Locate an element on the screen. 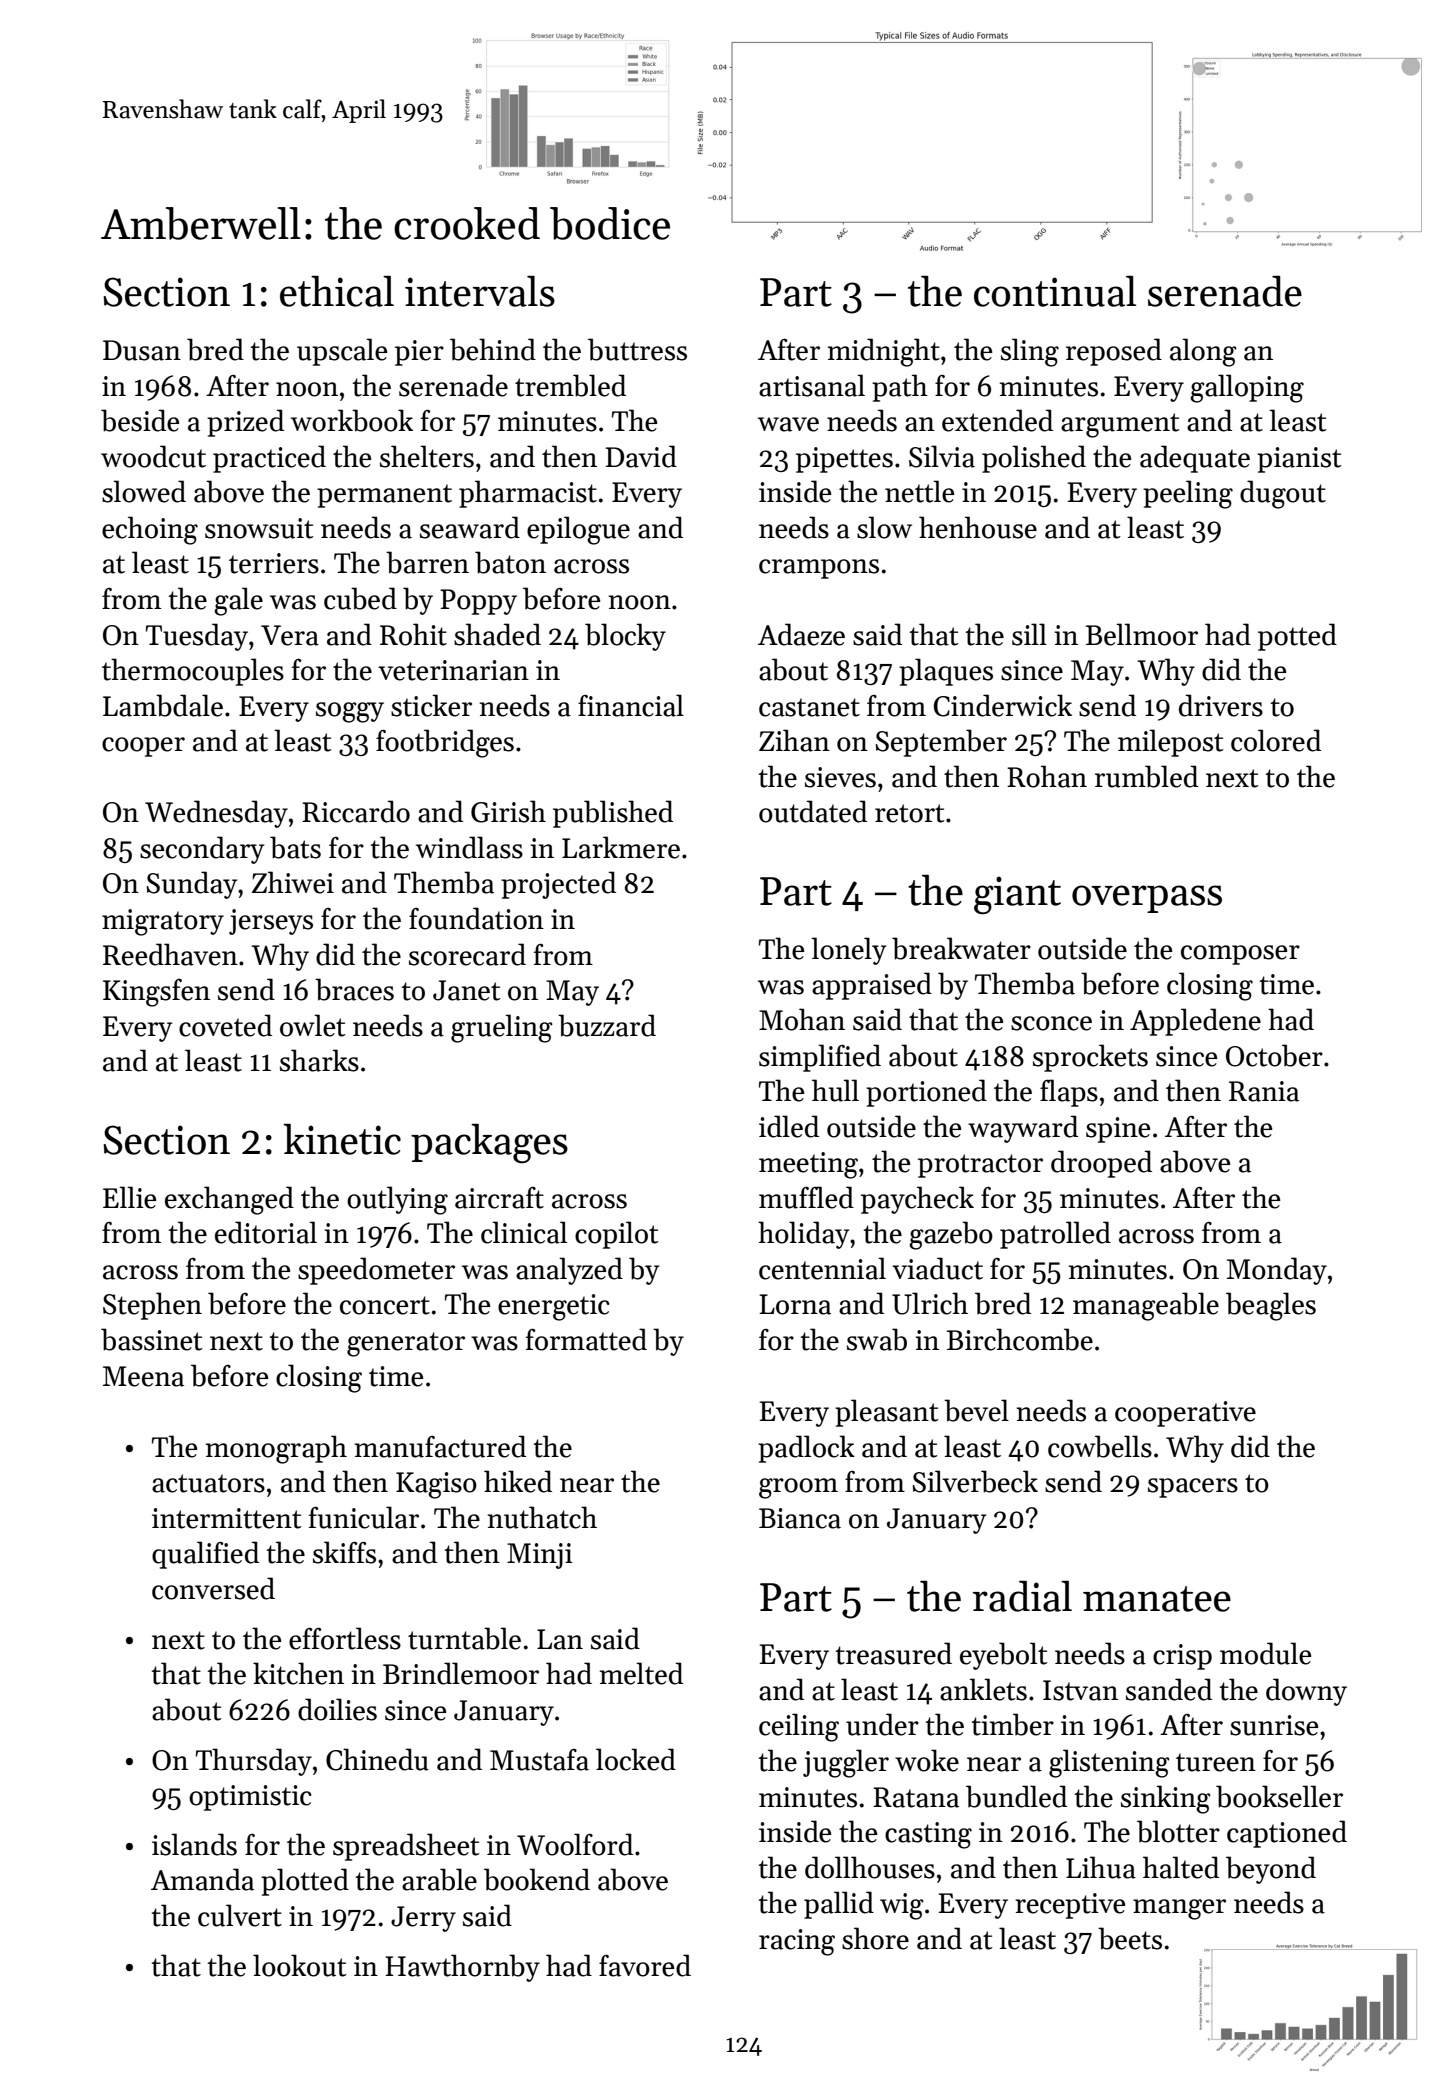 The width and height of the screenshot is (1450, 2100). financial is located at coordinates (631, 705).
